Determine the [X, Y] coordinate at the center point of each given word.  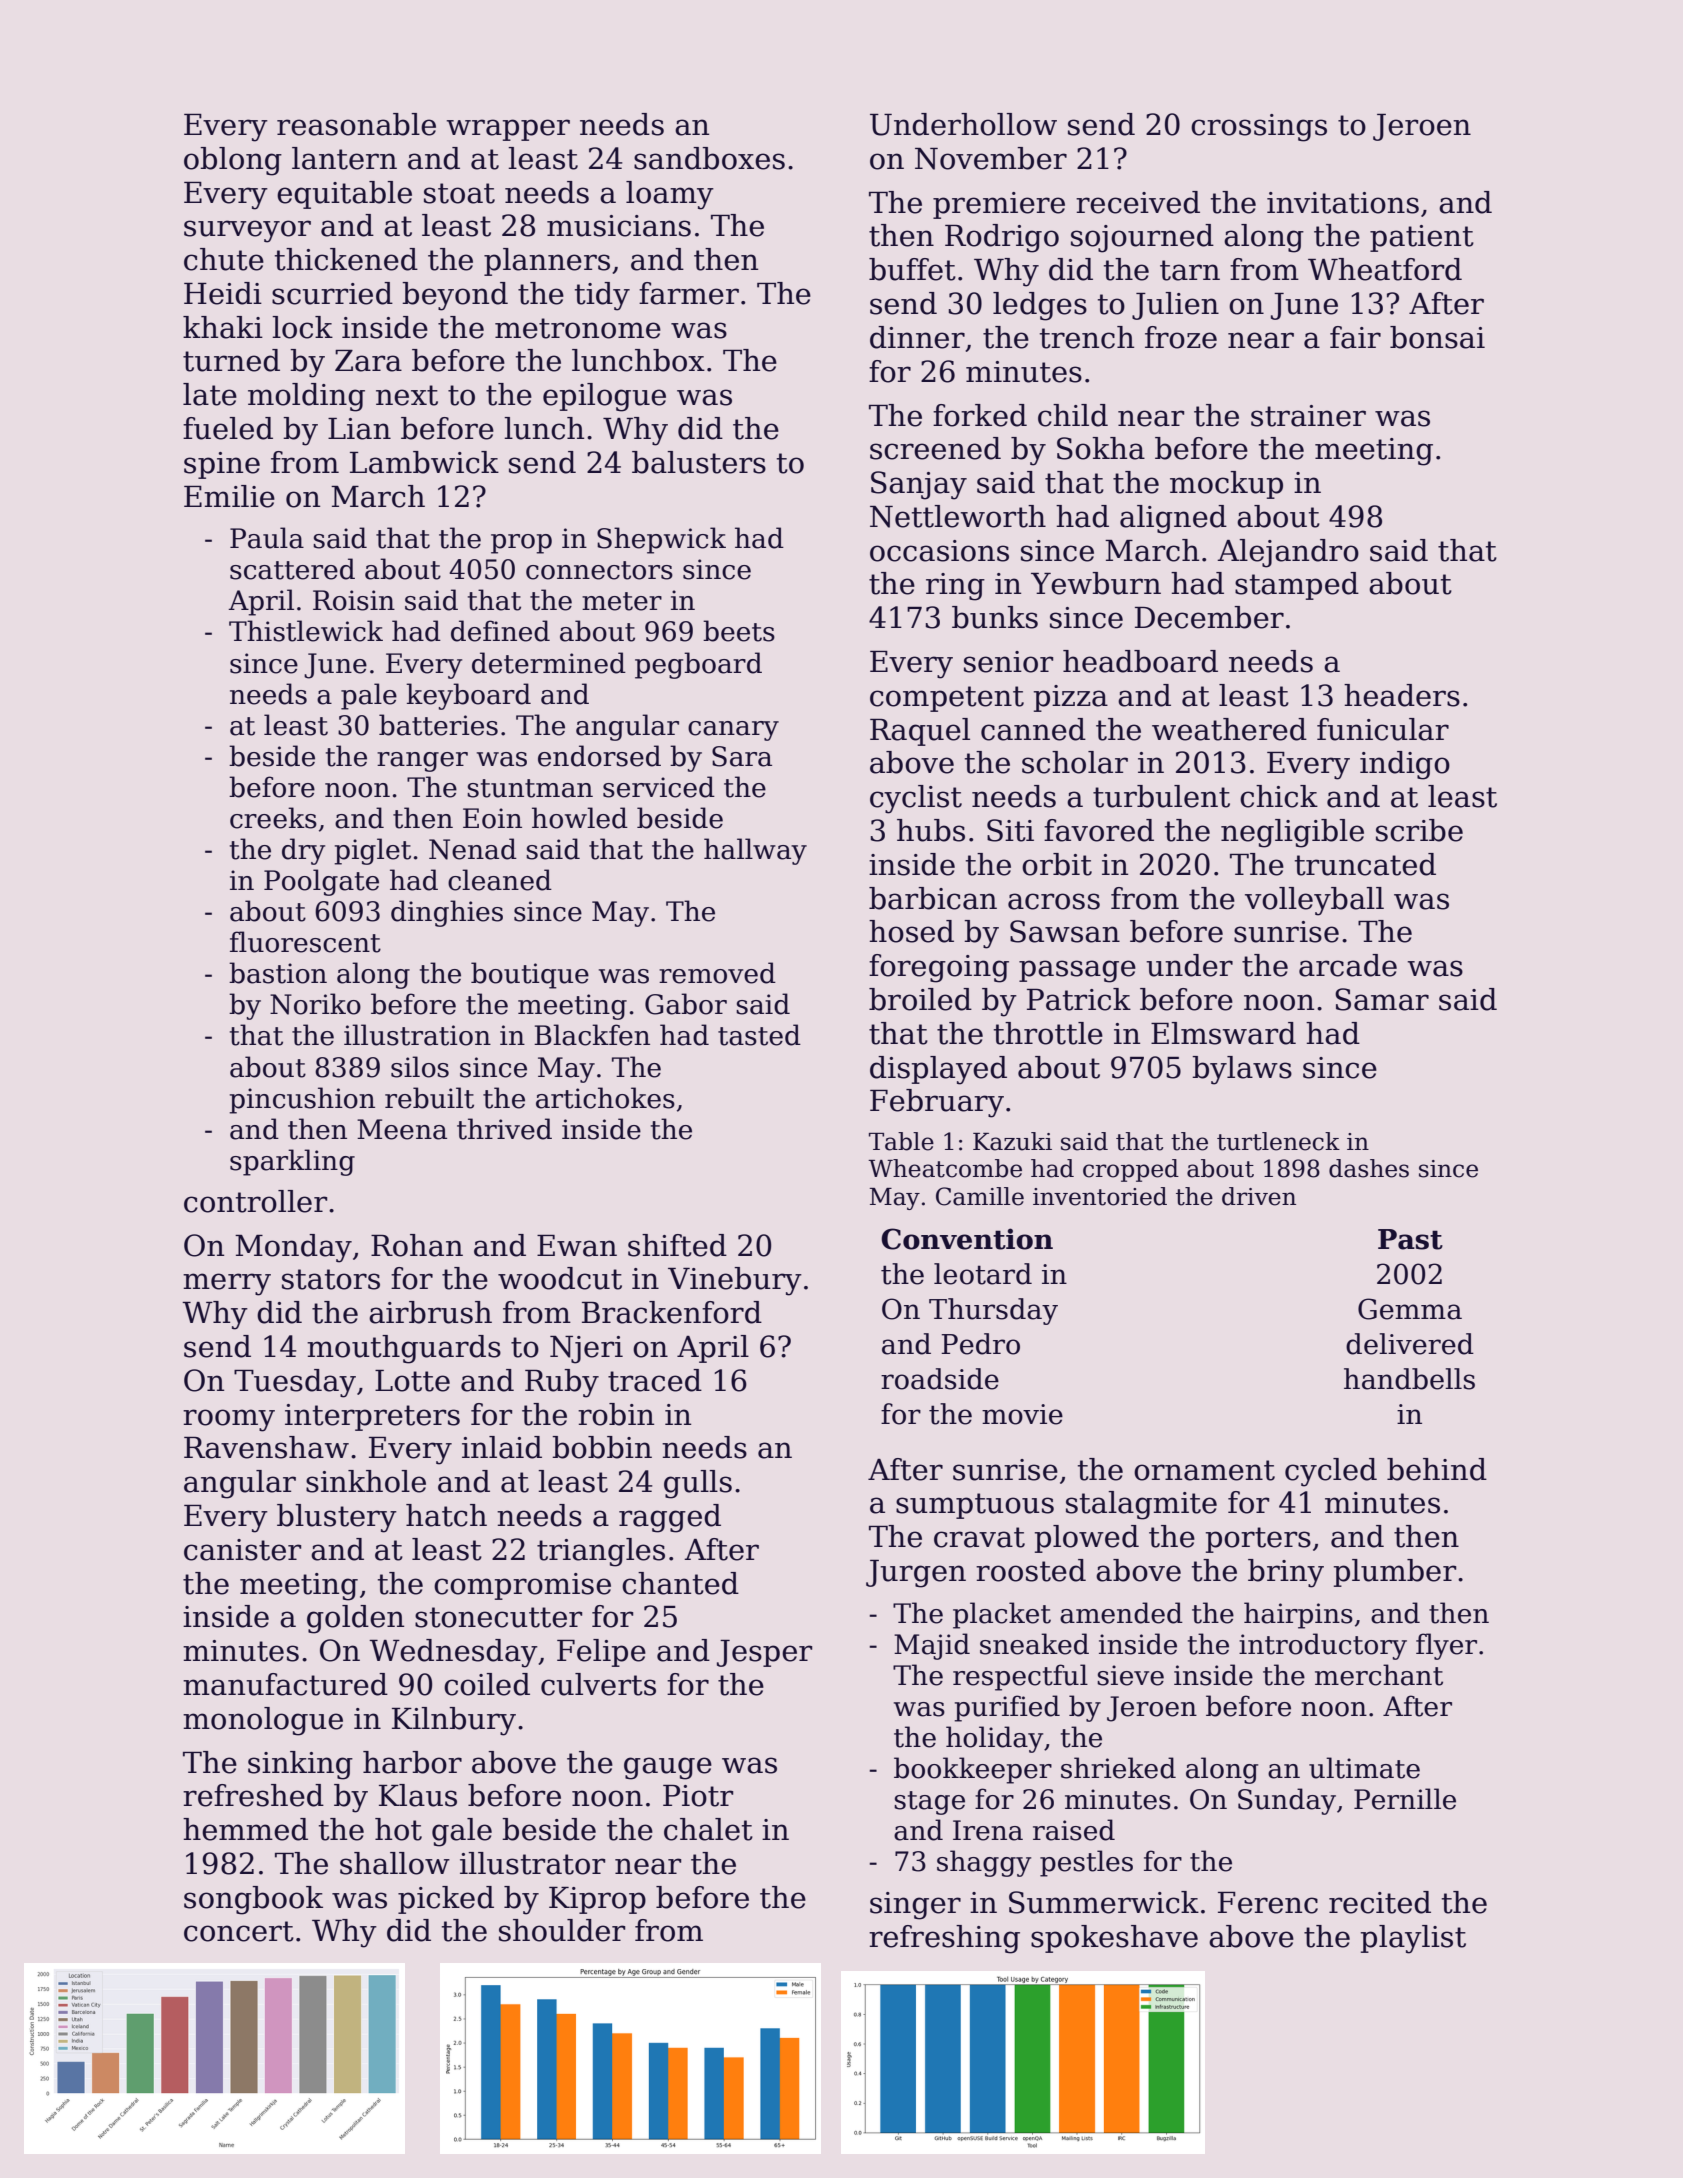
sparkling [292, 1162]
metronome [578, 328]
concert [239, 1931]
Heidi [223, 293]
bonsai [1437, 337]
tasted [759, 1035]
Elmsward [1223, 1033]
